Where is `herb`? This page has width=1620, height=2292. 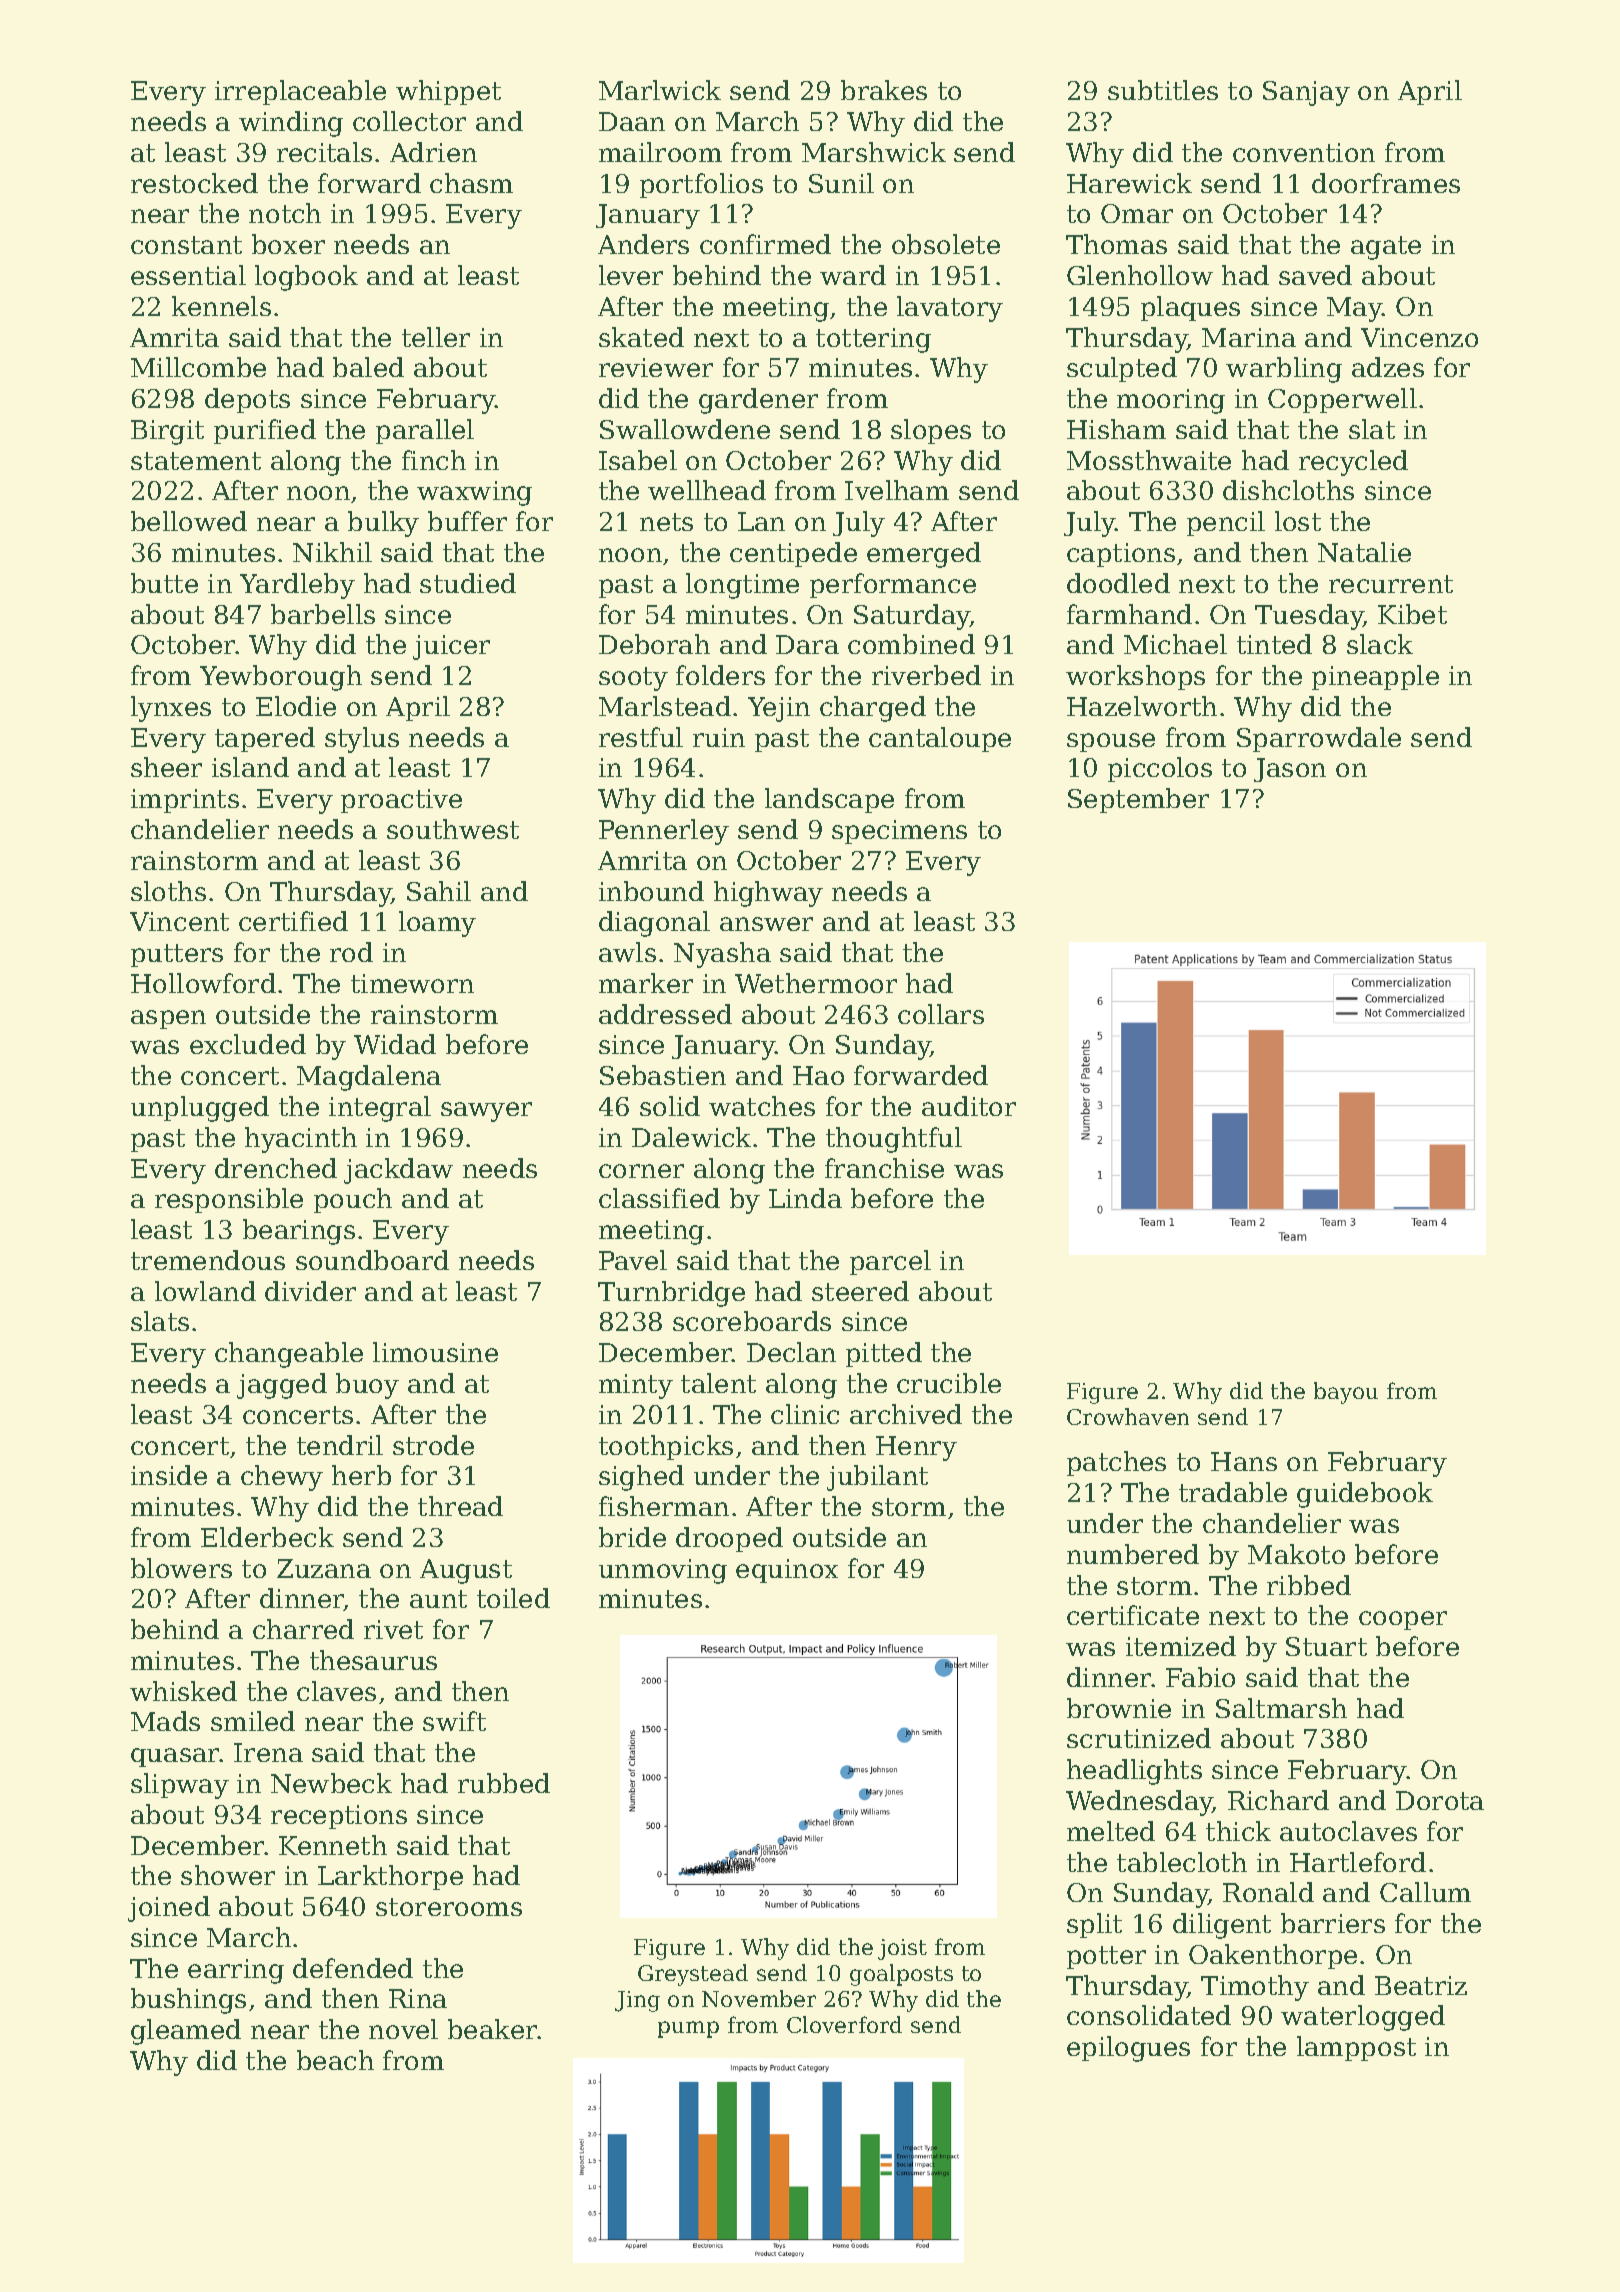 herb is located at coordinates (361, 1475).
